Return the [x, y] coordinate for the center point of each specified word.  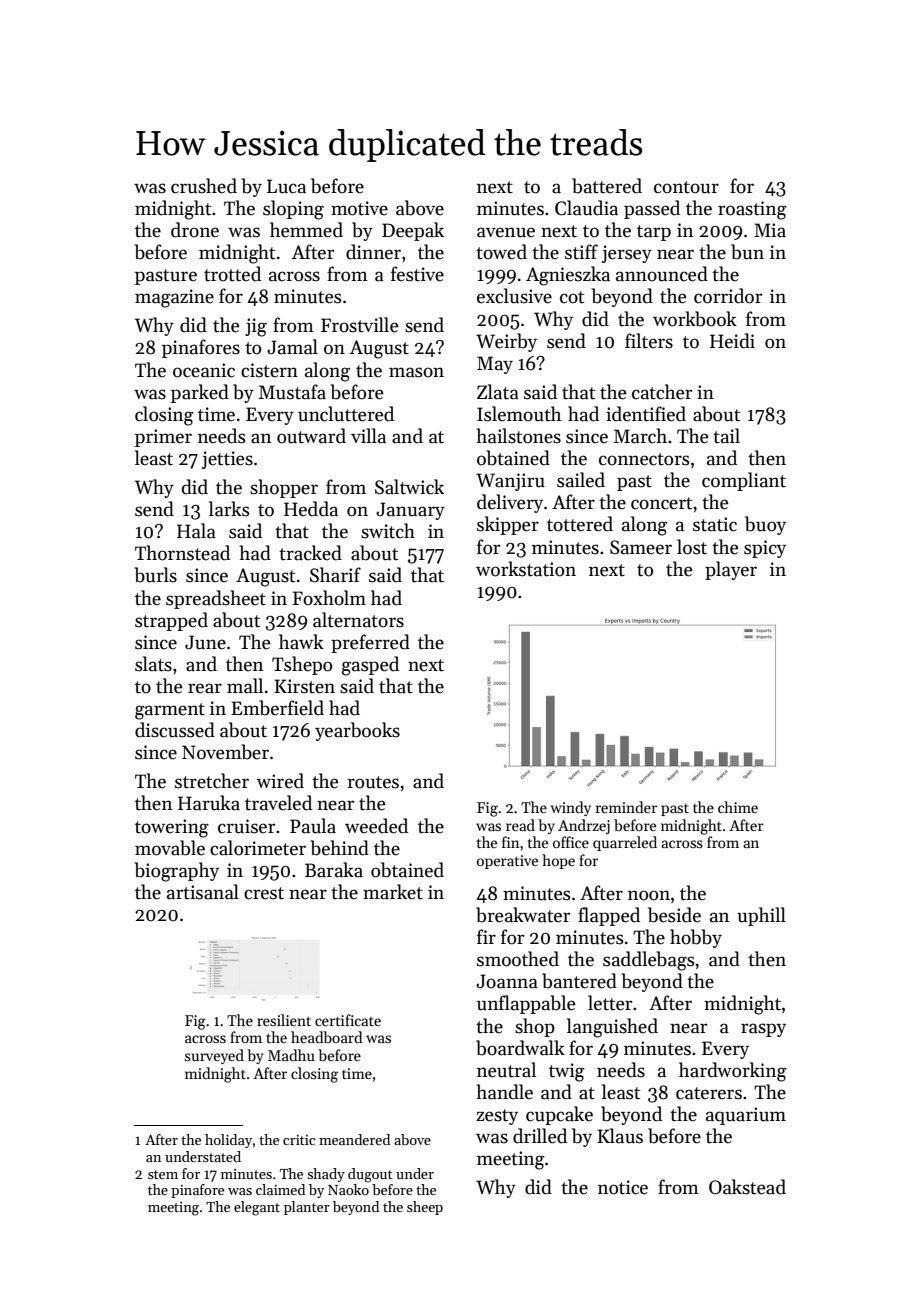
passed [652, 209]
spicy [765, 549]
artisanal [203, 892]
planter [307, 1208]
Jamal [292, 347]
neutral [506, 1070]
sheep [425, 1208]
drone [195, 230]
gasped [370, 666]
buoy [765, 525]
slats [153, 664]
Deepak [413, 231]
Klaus [620, 1136]
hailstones [518, 436]
